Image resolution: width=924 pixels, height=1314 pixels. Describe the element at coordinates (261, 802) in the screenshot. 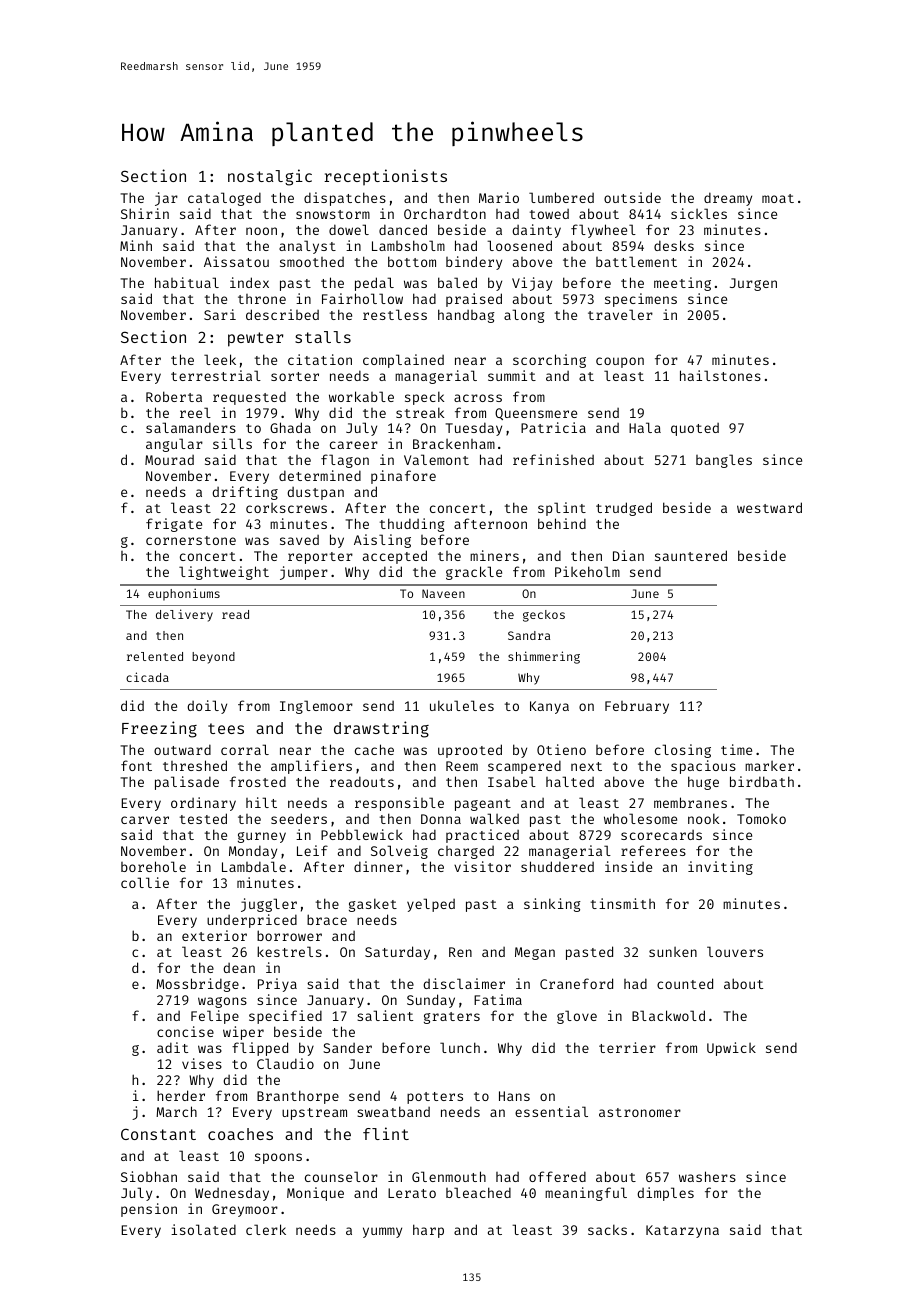

I see `hilt` at that location.
